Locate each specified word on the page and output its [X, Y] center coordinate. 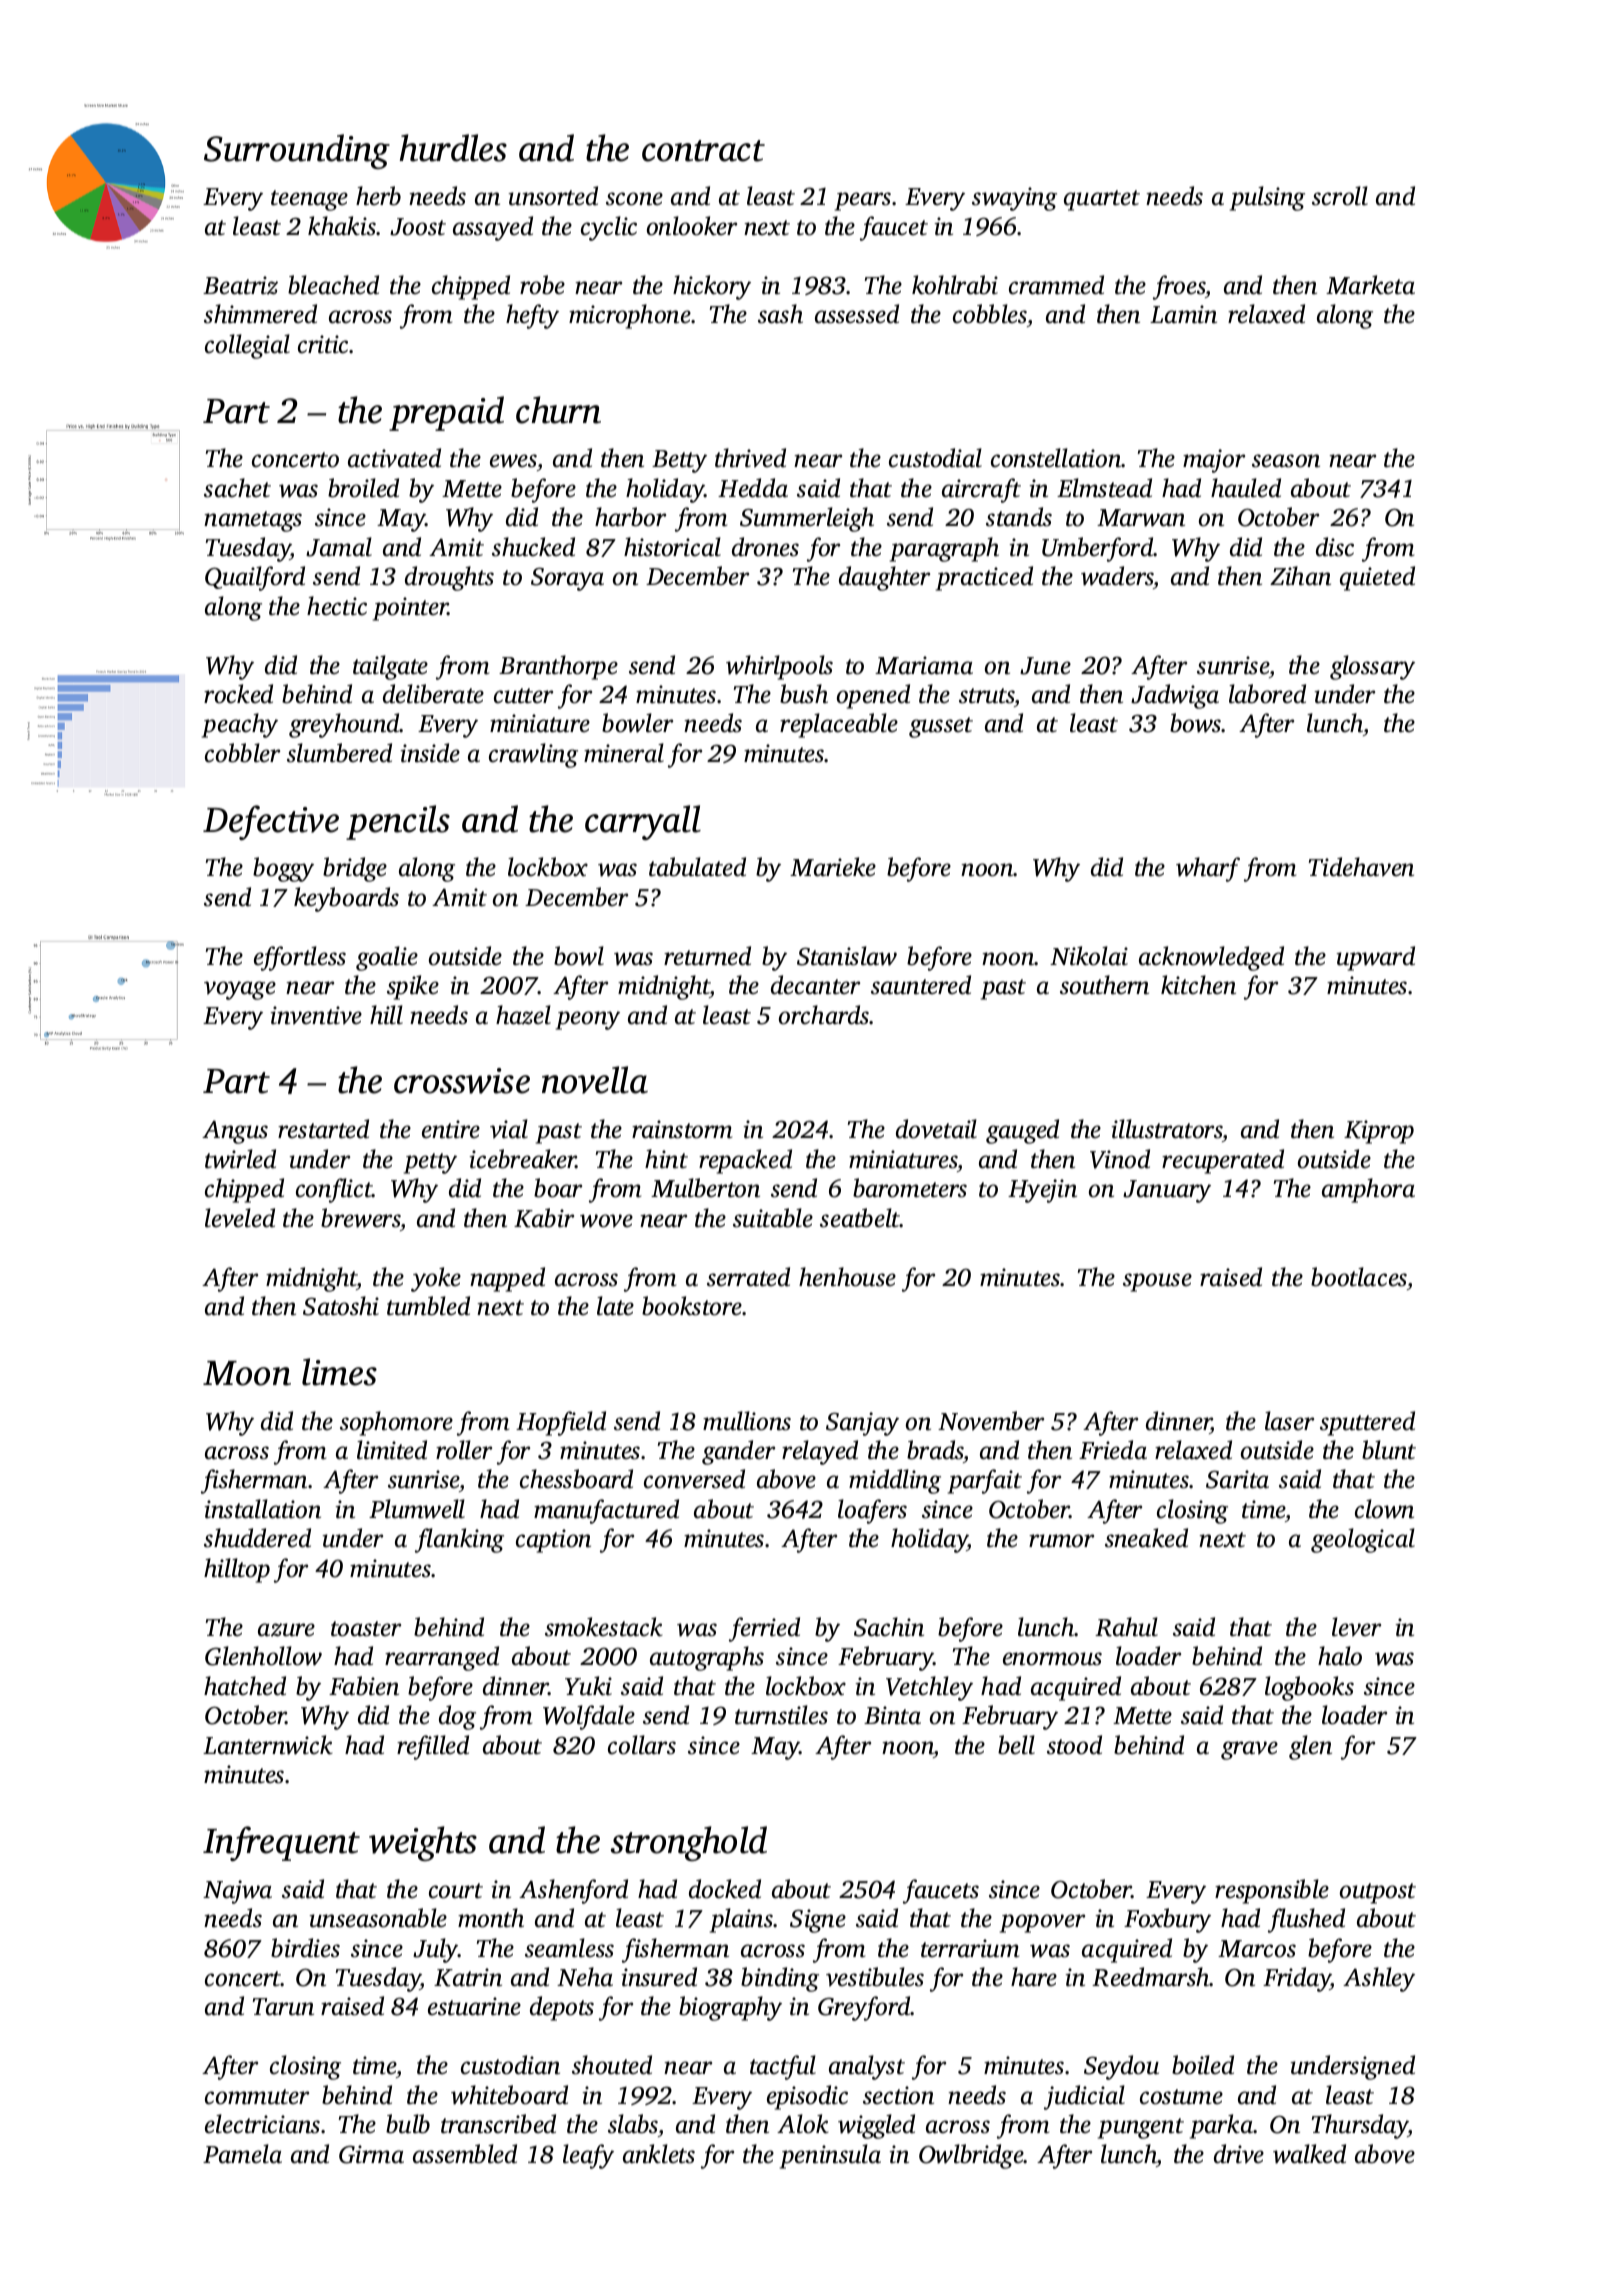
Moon [247, 1373]
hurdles [453, 148]
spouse [1157, 1282]
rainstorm [682, 1129]
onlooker [692, 226]
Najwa [237, 1892]
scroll [1340, 196]
